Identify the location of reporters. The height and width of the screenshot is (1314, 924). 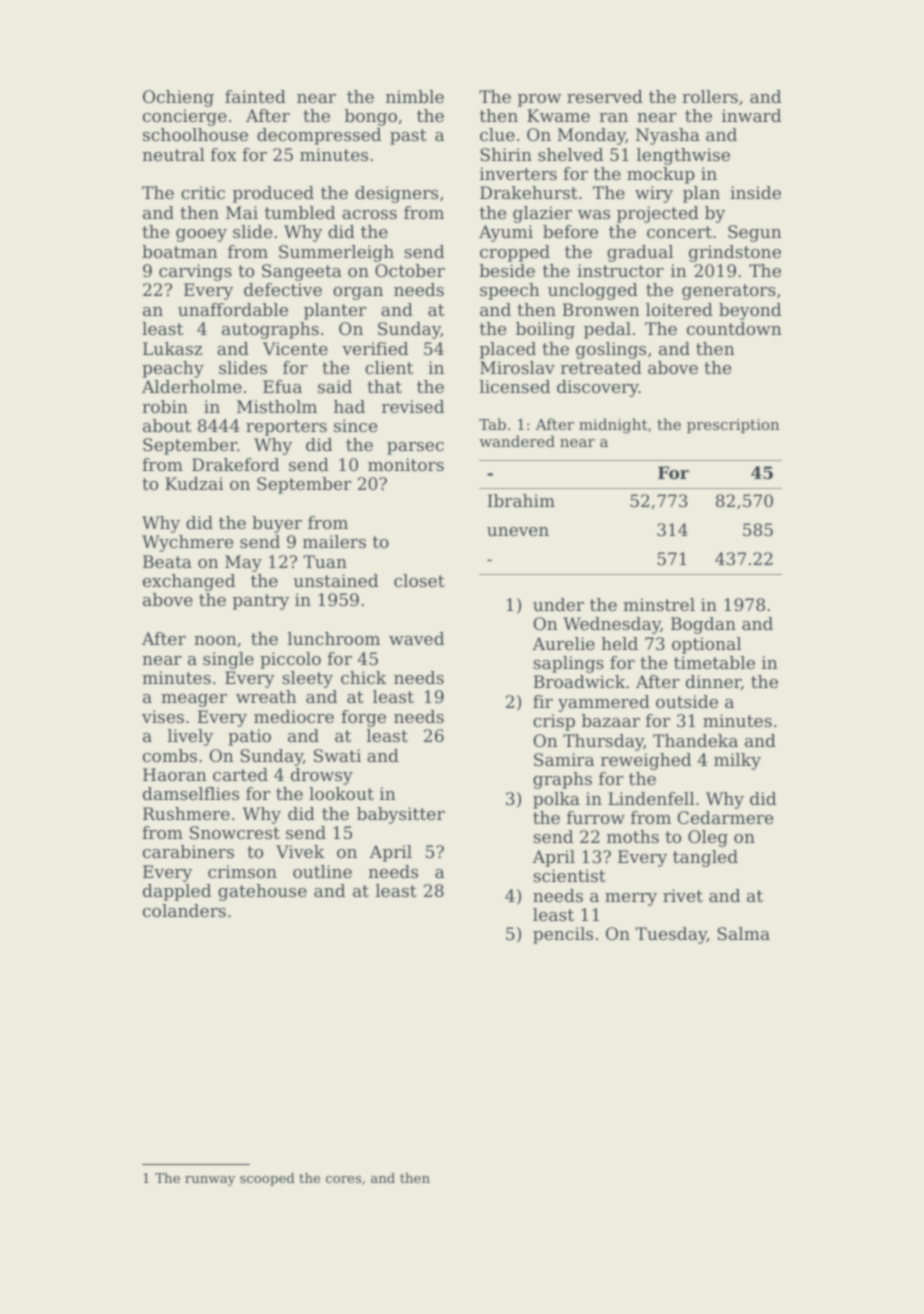
(286, 428).
